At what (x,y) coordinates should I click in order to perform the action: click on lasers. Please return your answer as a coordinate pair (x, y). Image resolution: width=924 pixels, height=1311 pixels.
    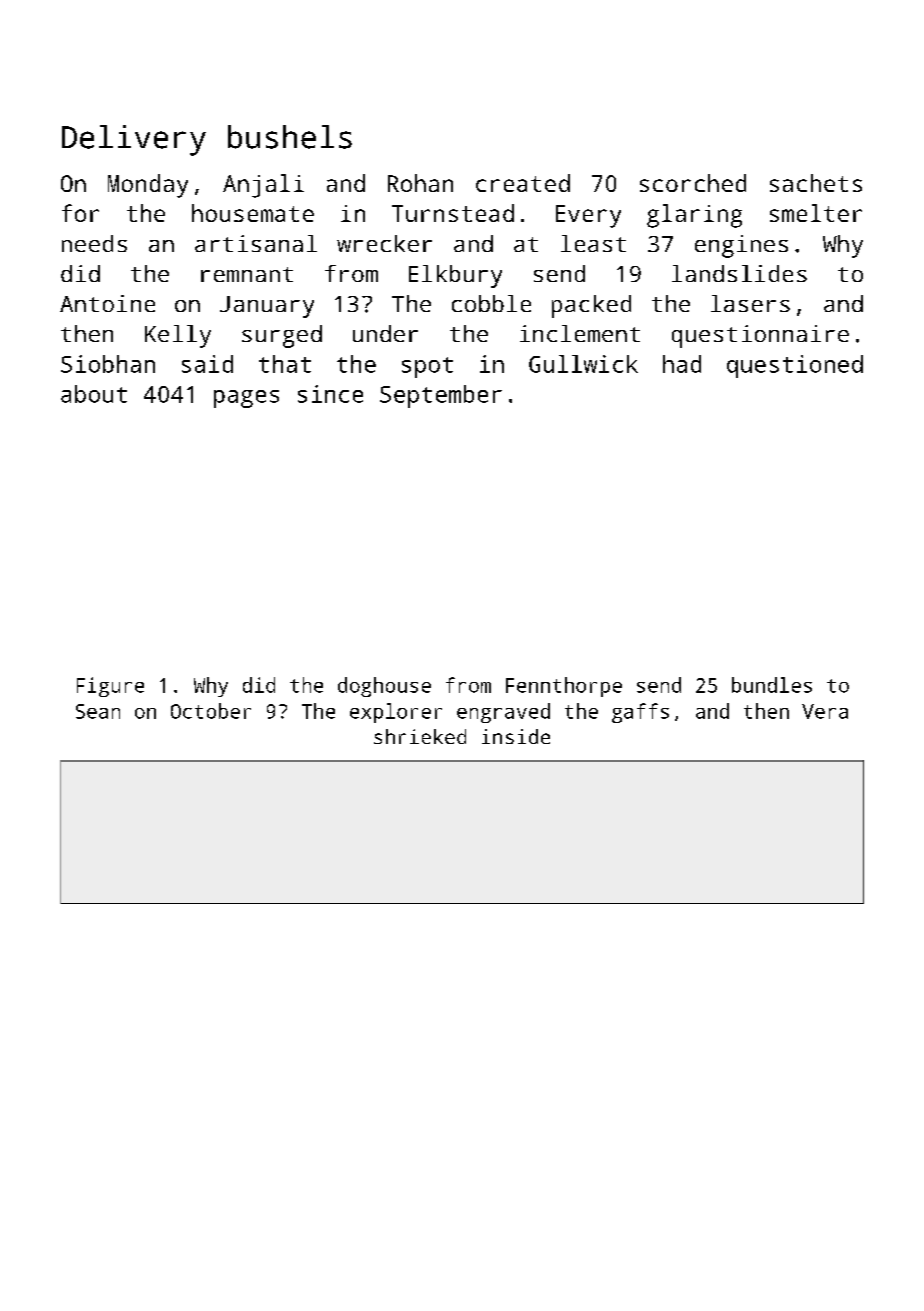
    Looking at the image, I should click on (750, 303).
